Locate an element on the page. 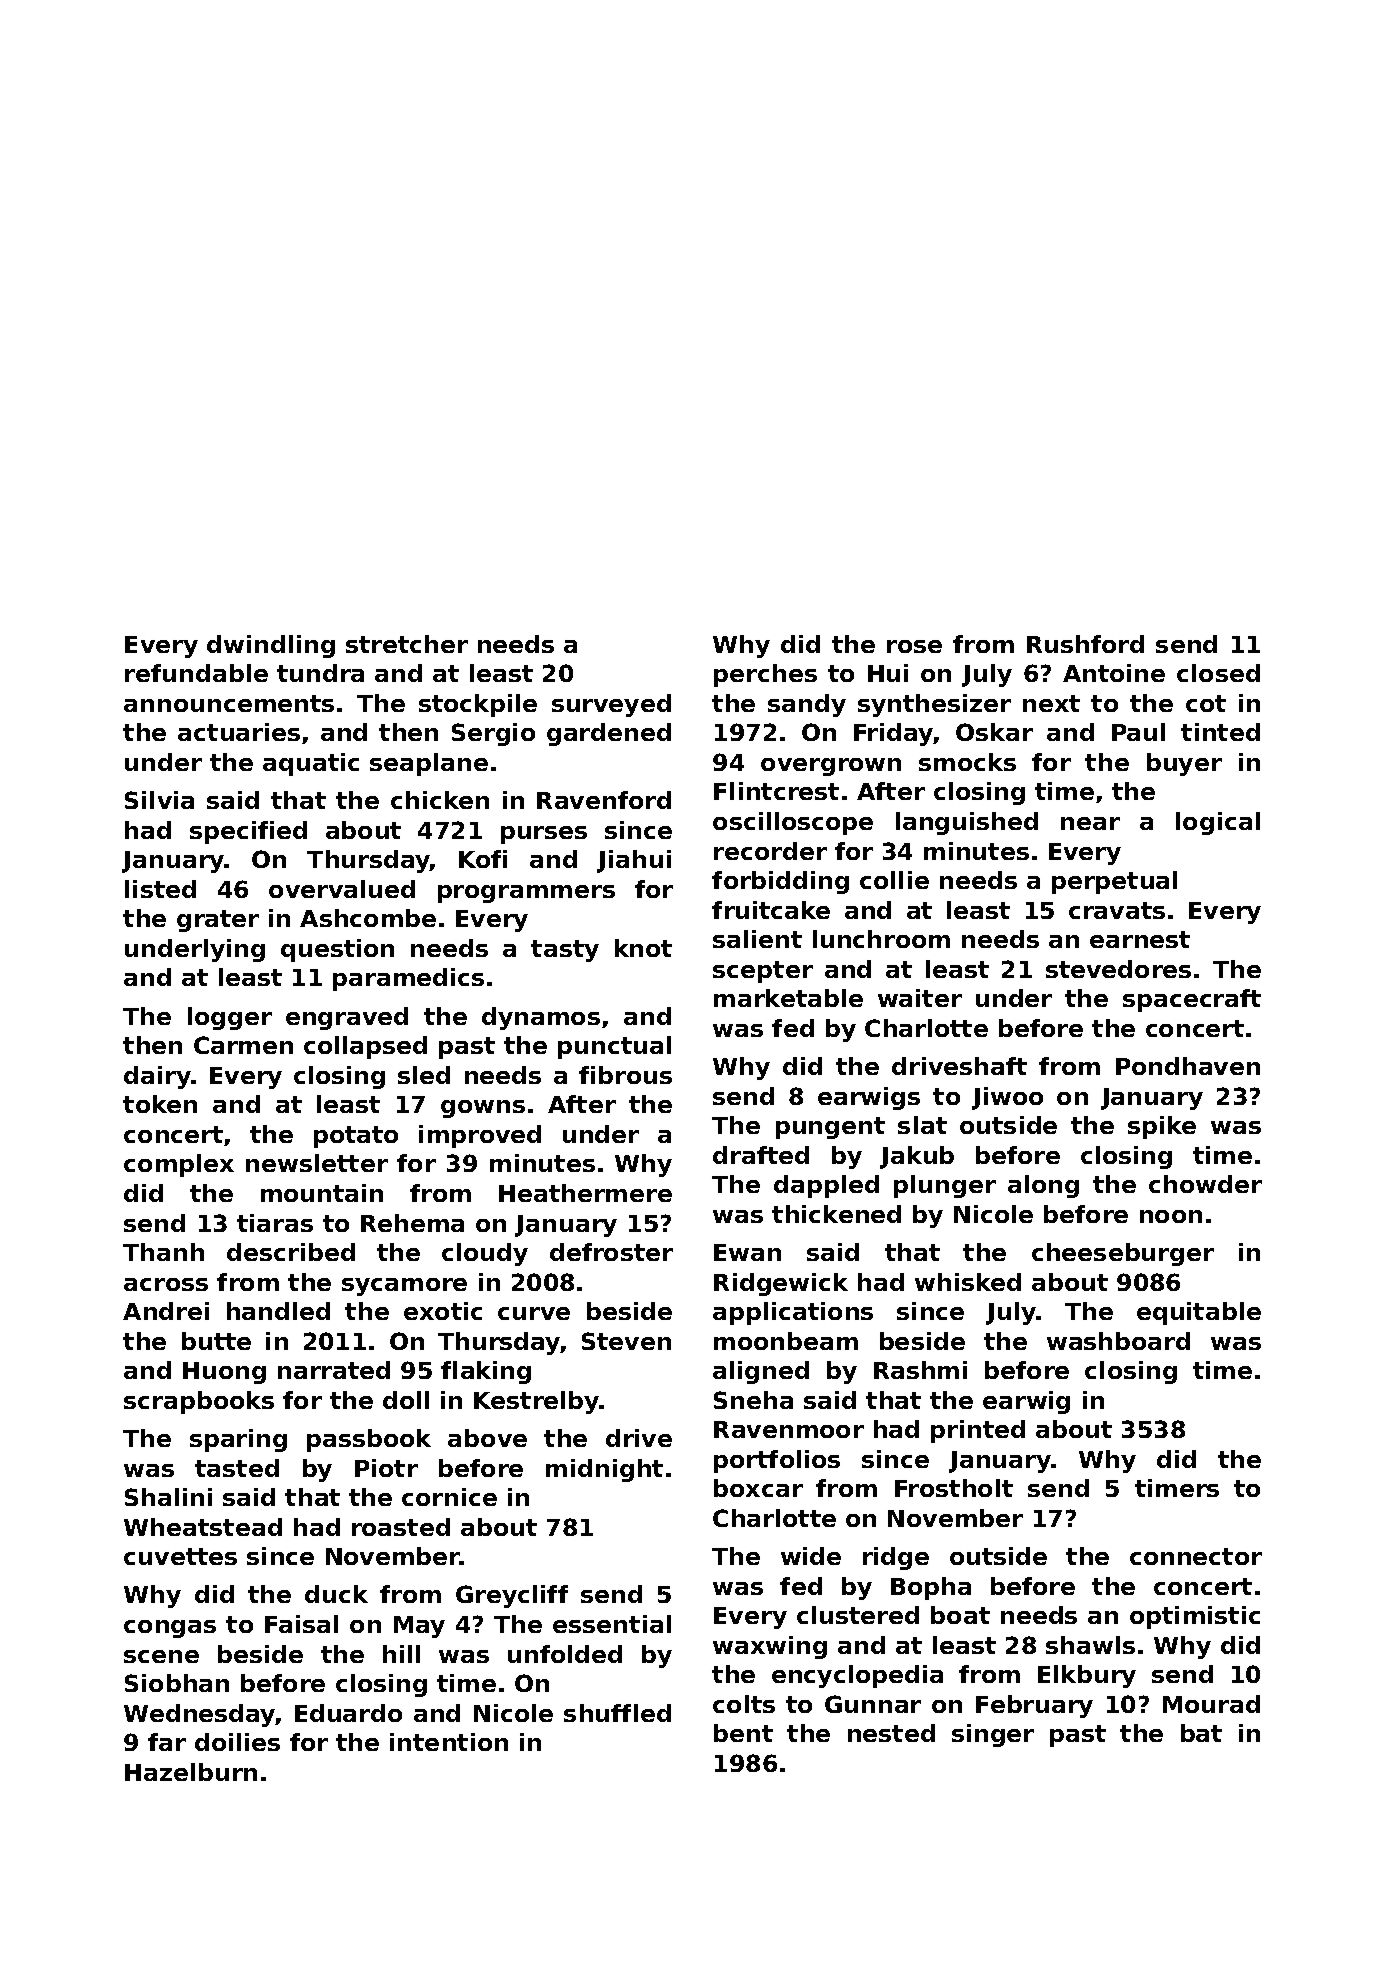 This image has height=1969, width=1386. midnight is located at coordinates (604, 1470).
